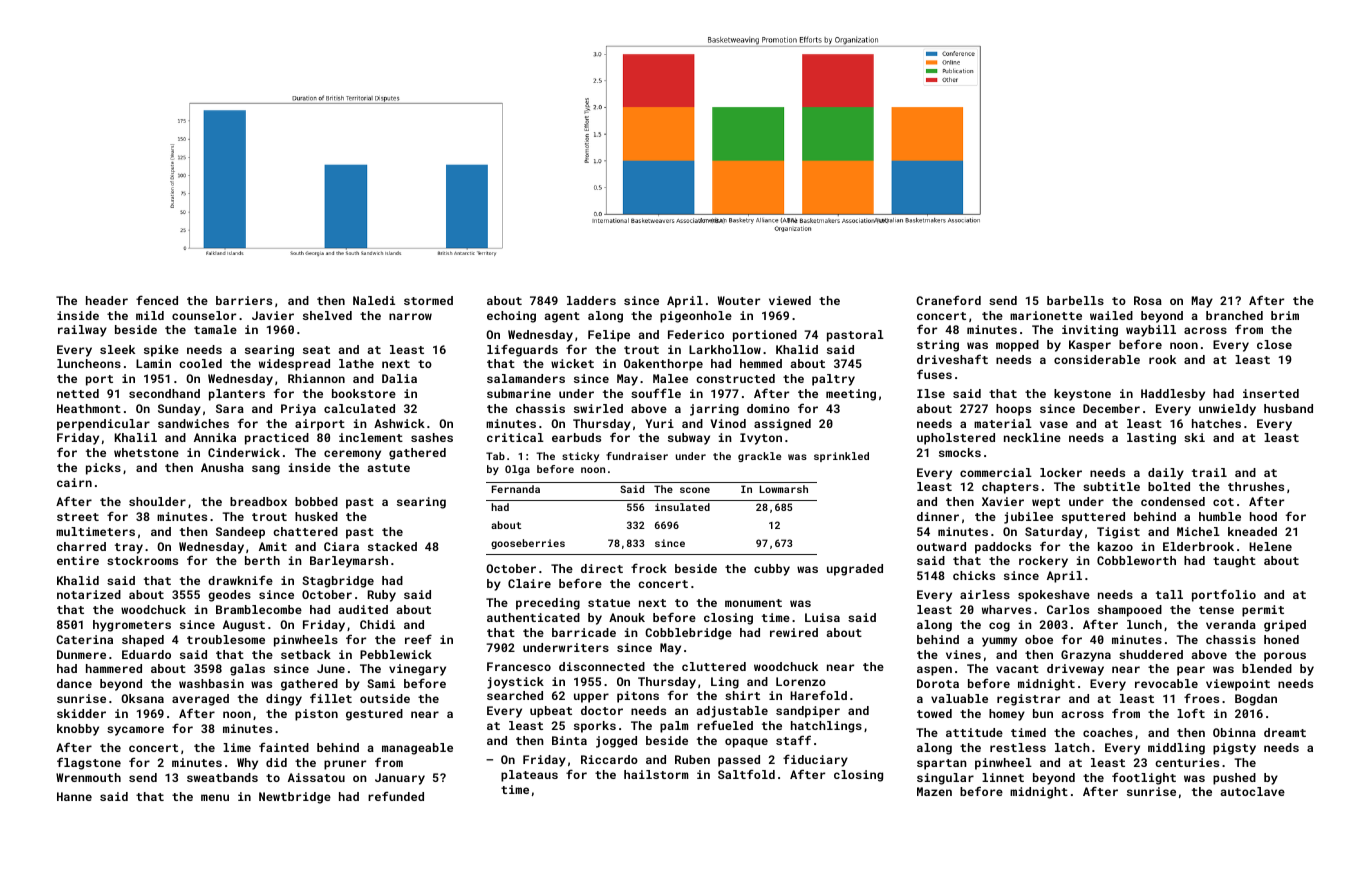 This screenshot has width=1372, height=887. What do you see at coordinates (519, 666) in the screenshot?
I see `Francesco` at bounding box center [519, 666].
